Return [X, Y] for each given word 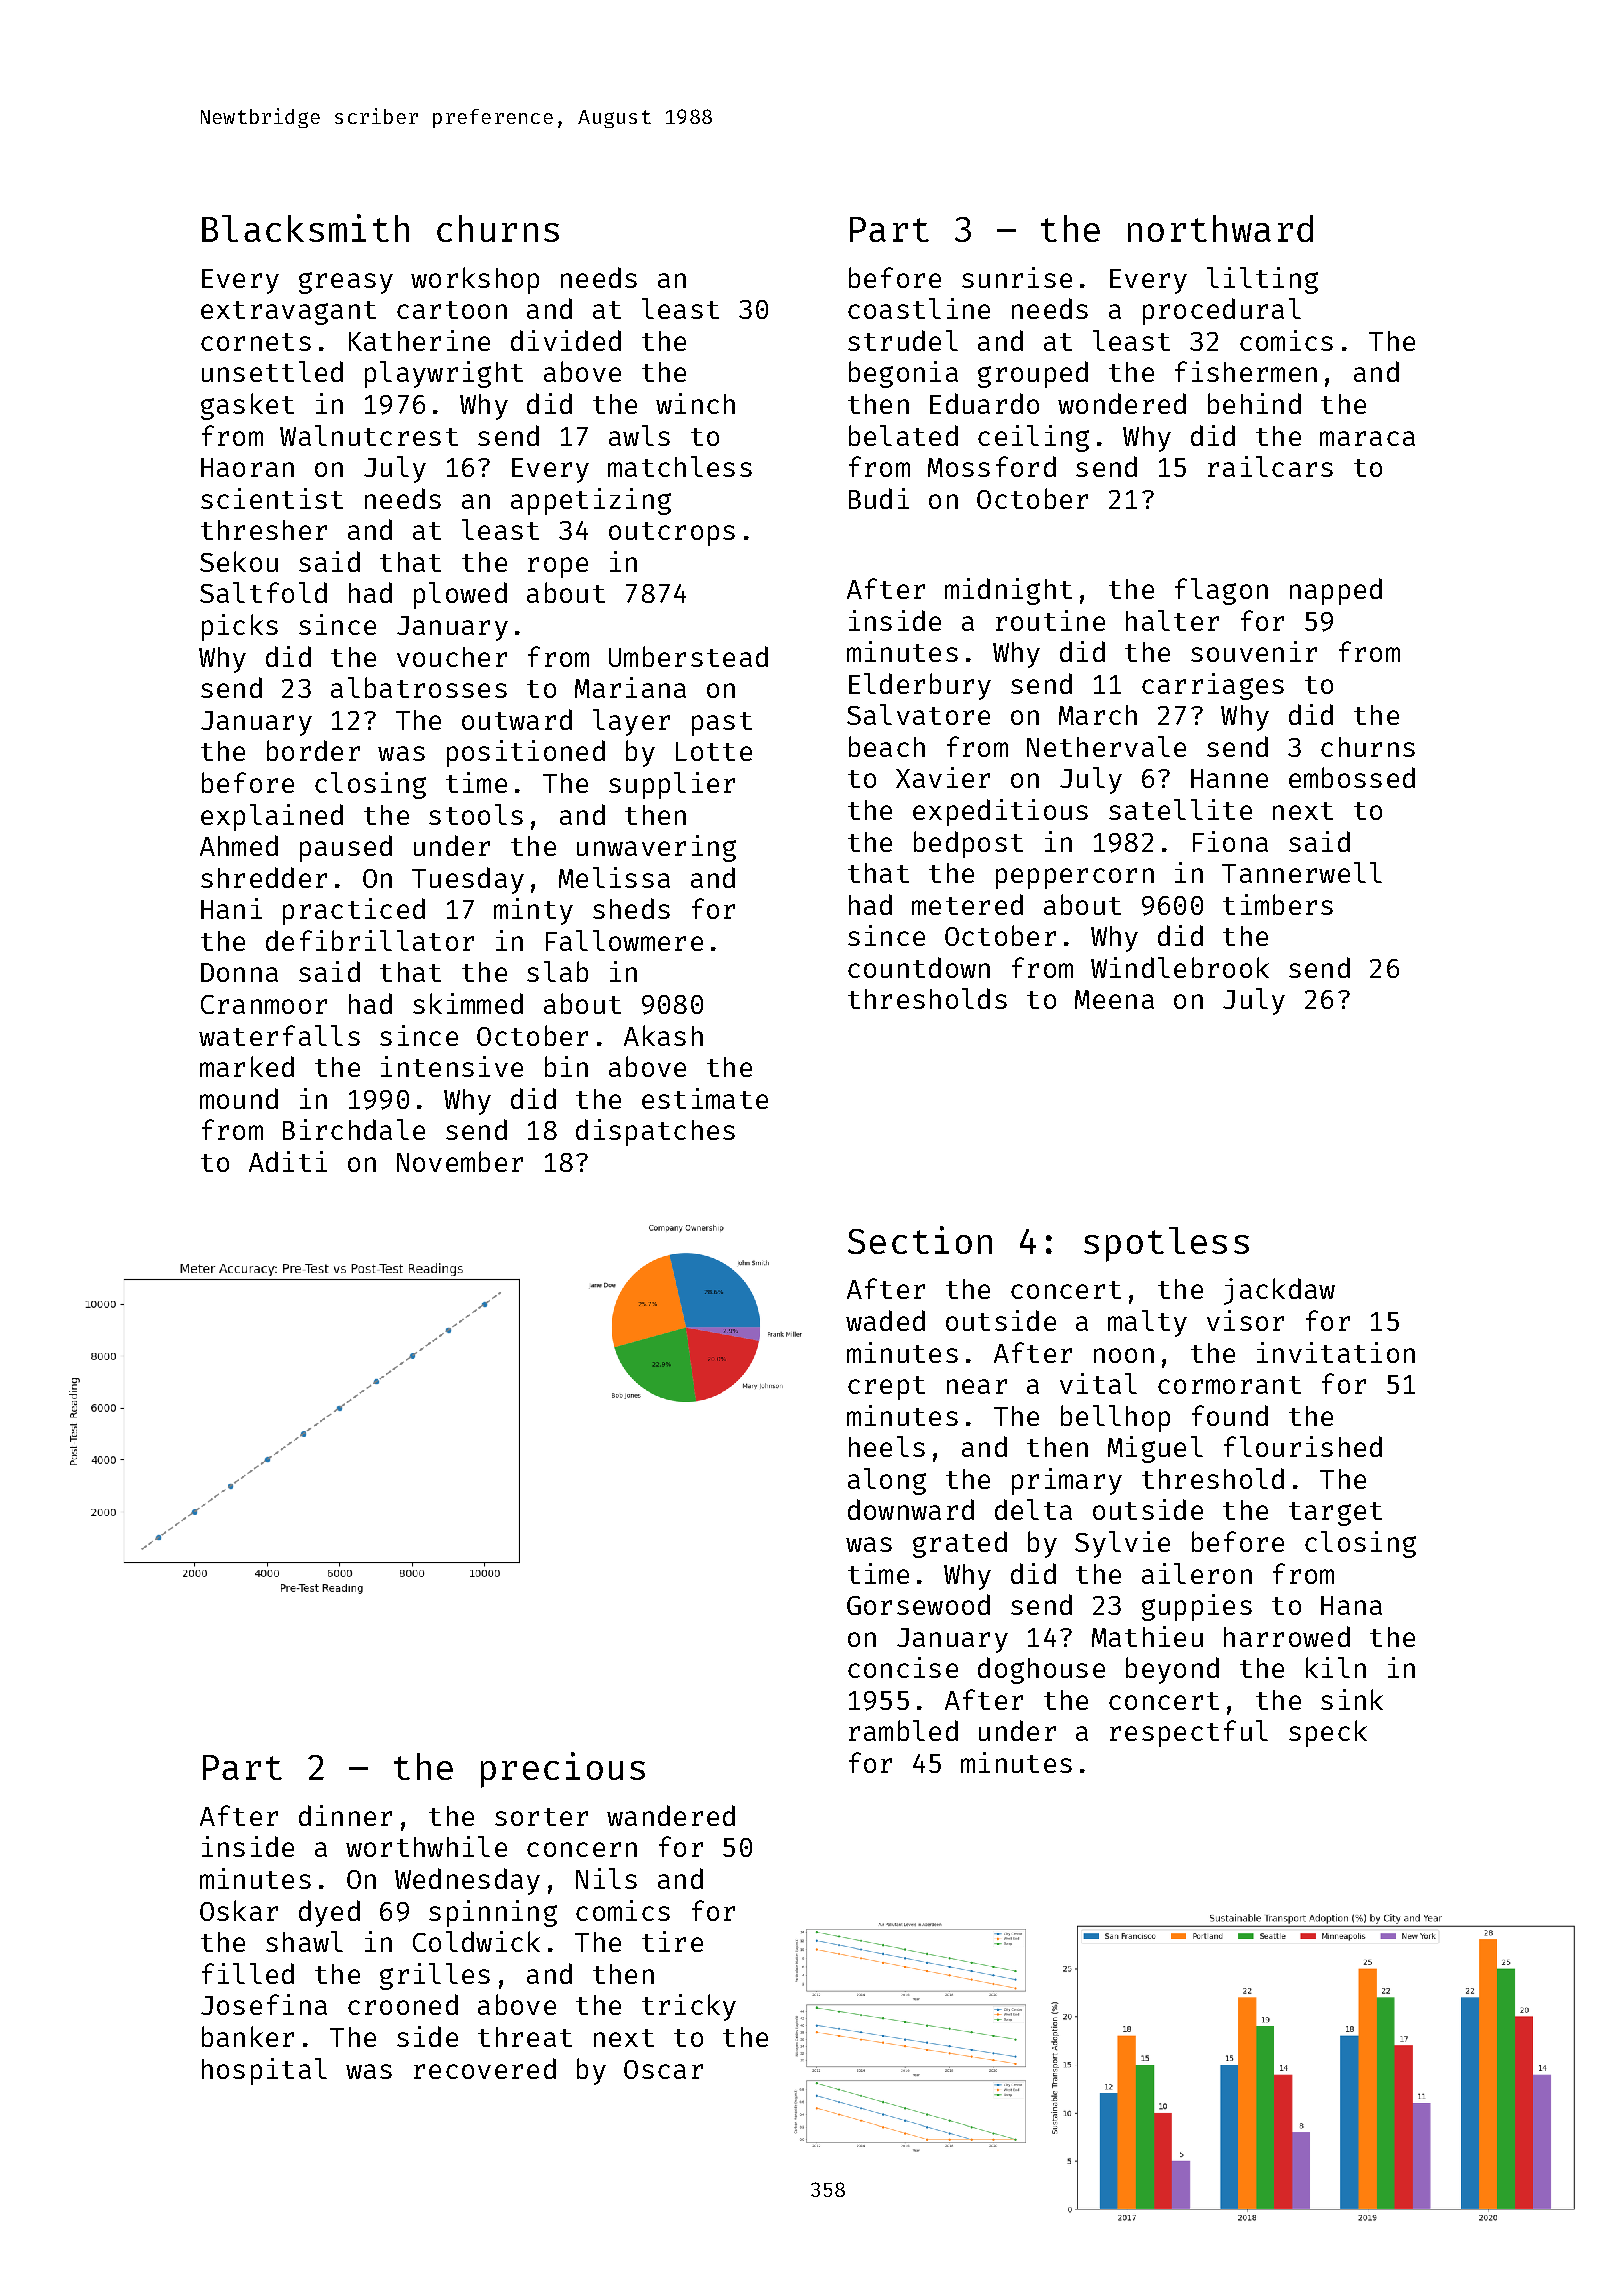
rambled [903, 1730]
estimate [705, 1098]
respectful [1189, 1733]
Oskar [239, 1910]
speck [1328, 1733]
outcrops [672, 534]
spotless [1166, 1244]
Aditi [288, 1161]
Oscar [663, 2069]
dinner [345, 1815]
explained [272, 817]
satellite [1180, 809]
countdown [919, 967]
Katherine [419, 340]
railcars [1270, 466]
